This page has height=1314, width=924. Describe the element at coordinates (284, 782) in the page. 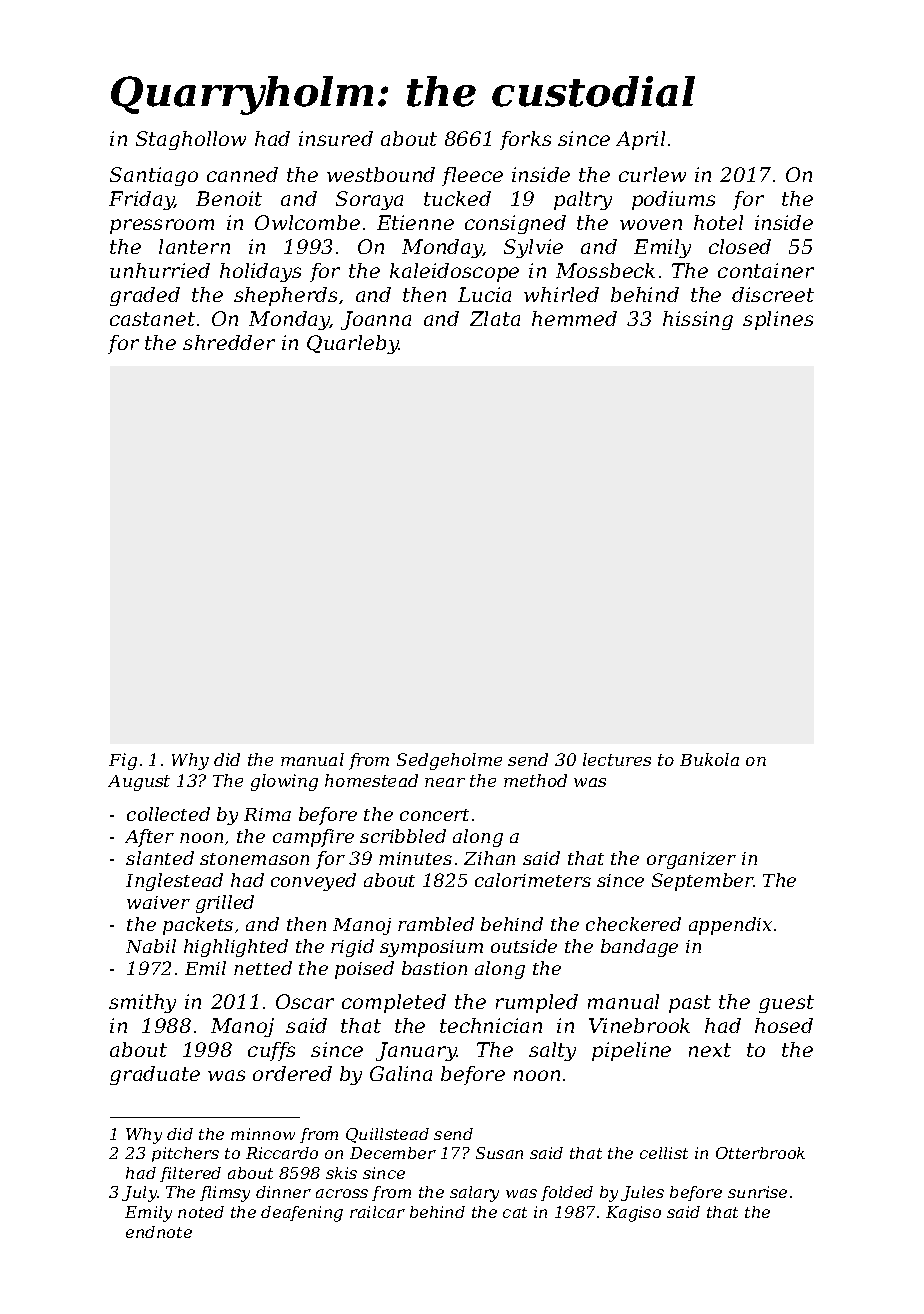

I see `glowing` at that location.
